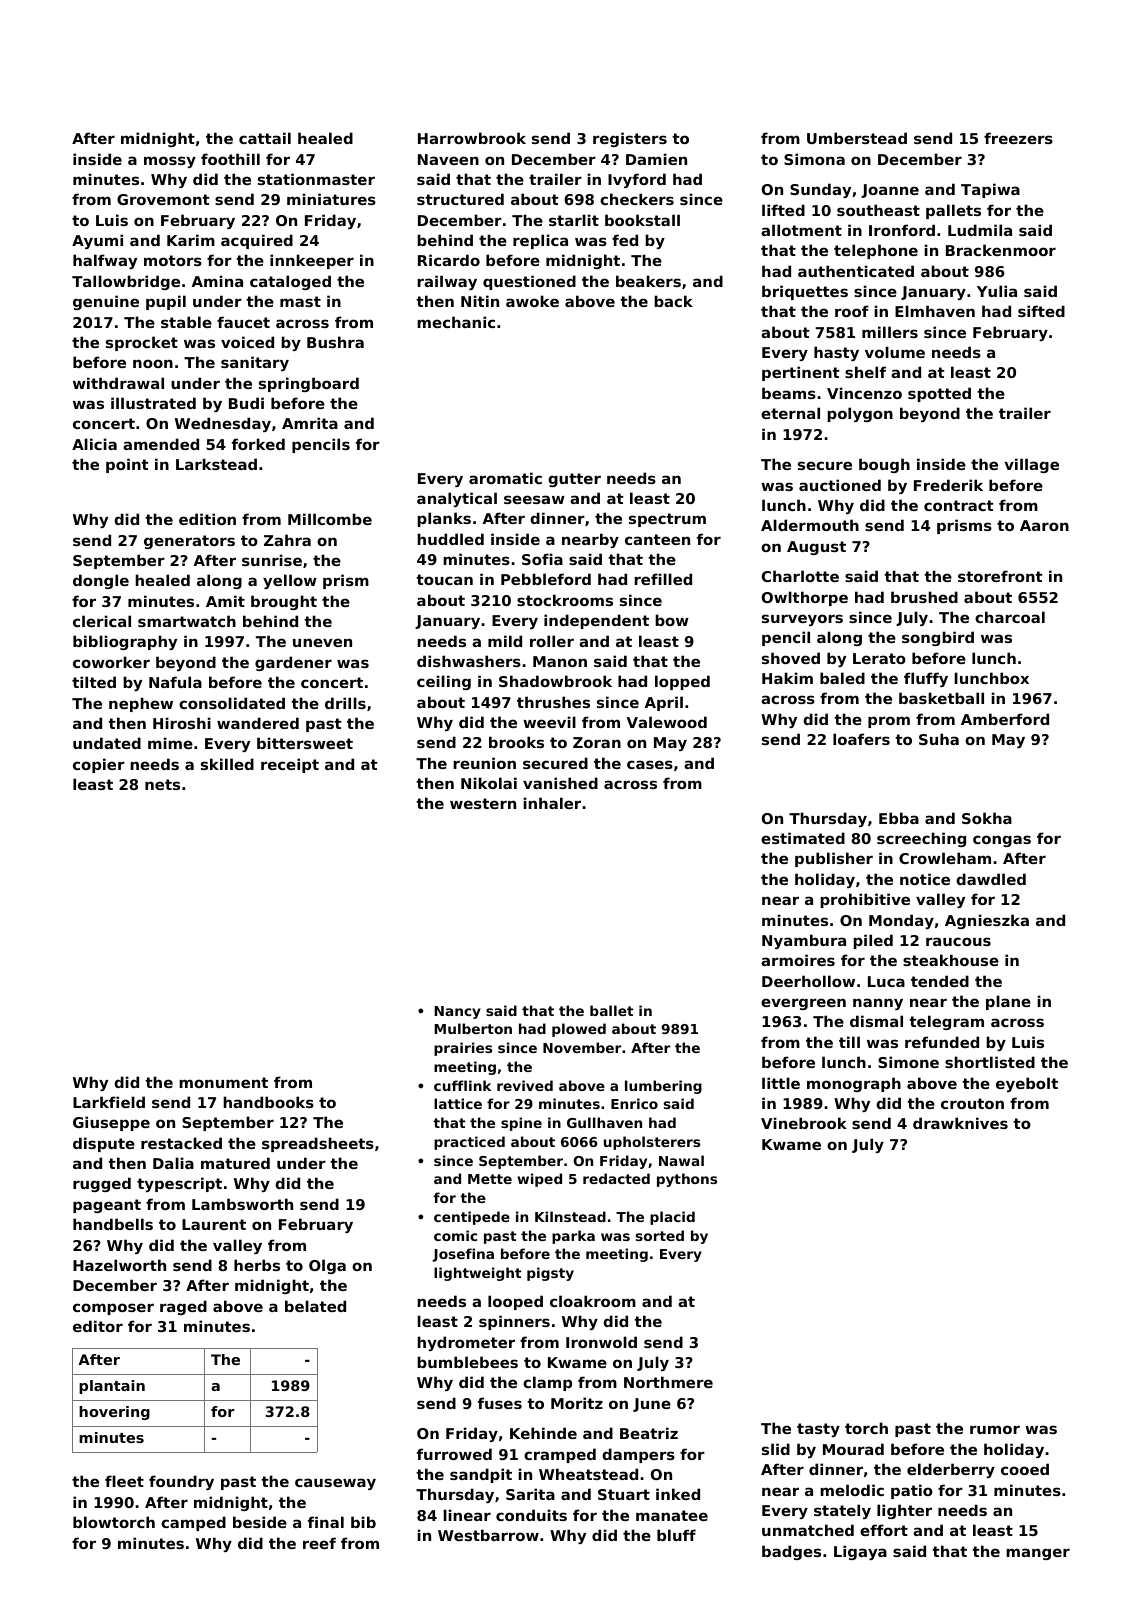 The image size is (1142, 1615). What do you see at coordinates (463, 1049) in the screenshot?
I see `prairies` at bounding box center [463, 1049].
